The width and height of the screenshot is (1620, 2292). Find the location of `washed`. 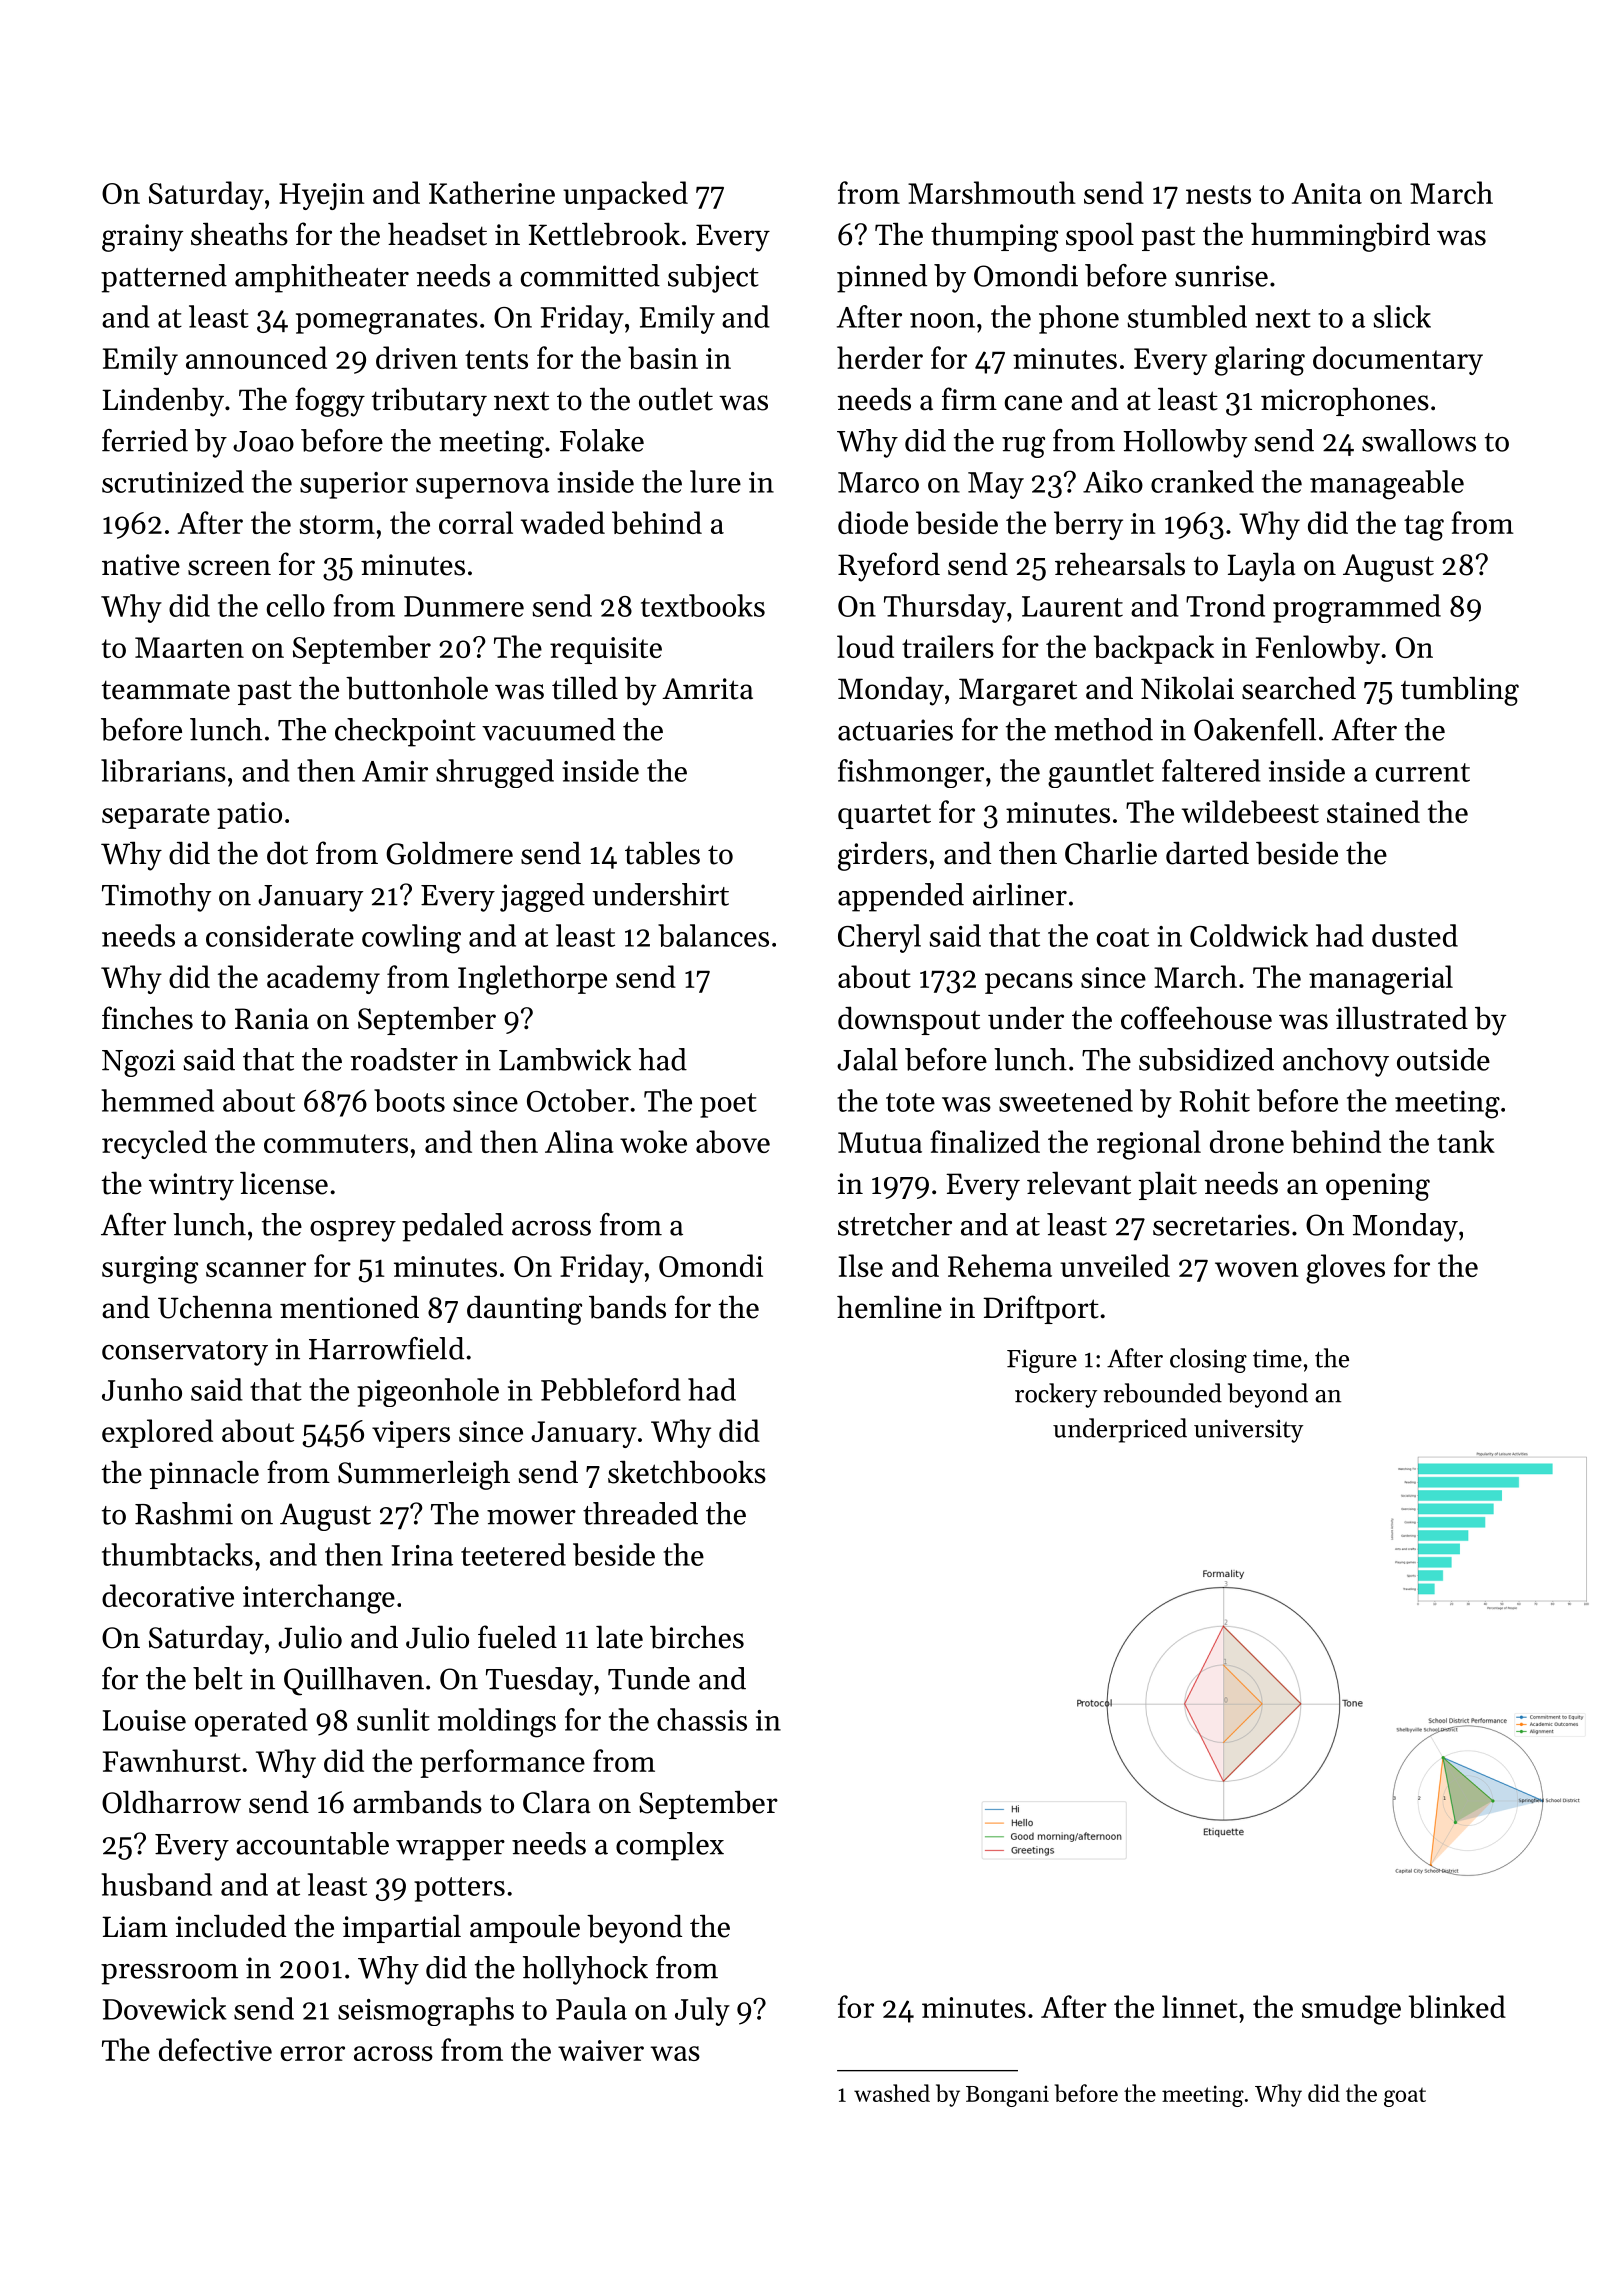

washed is located at coordinates (892, 2093).
